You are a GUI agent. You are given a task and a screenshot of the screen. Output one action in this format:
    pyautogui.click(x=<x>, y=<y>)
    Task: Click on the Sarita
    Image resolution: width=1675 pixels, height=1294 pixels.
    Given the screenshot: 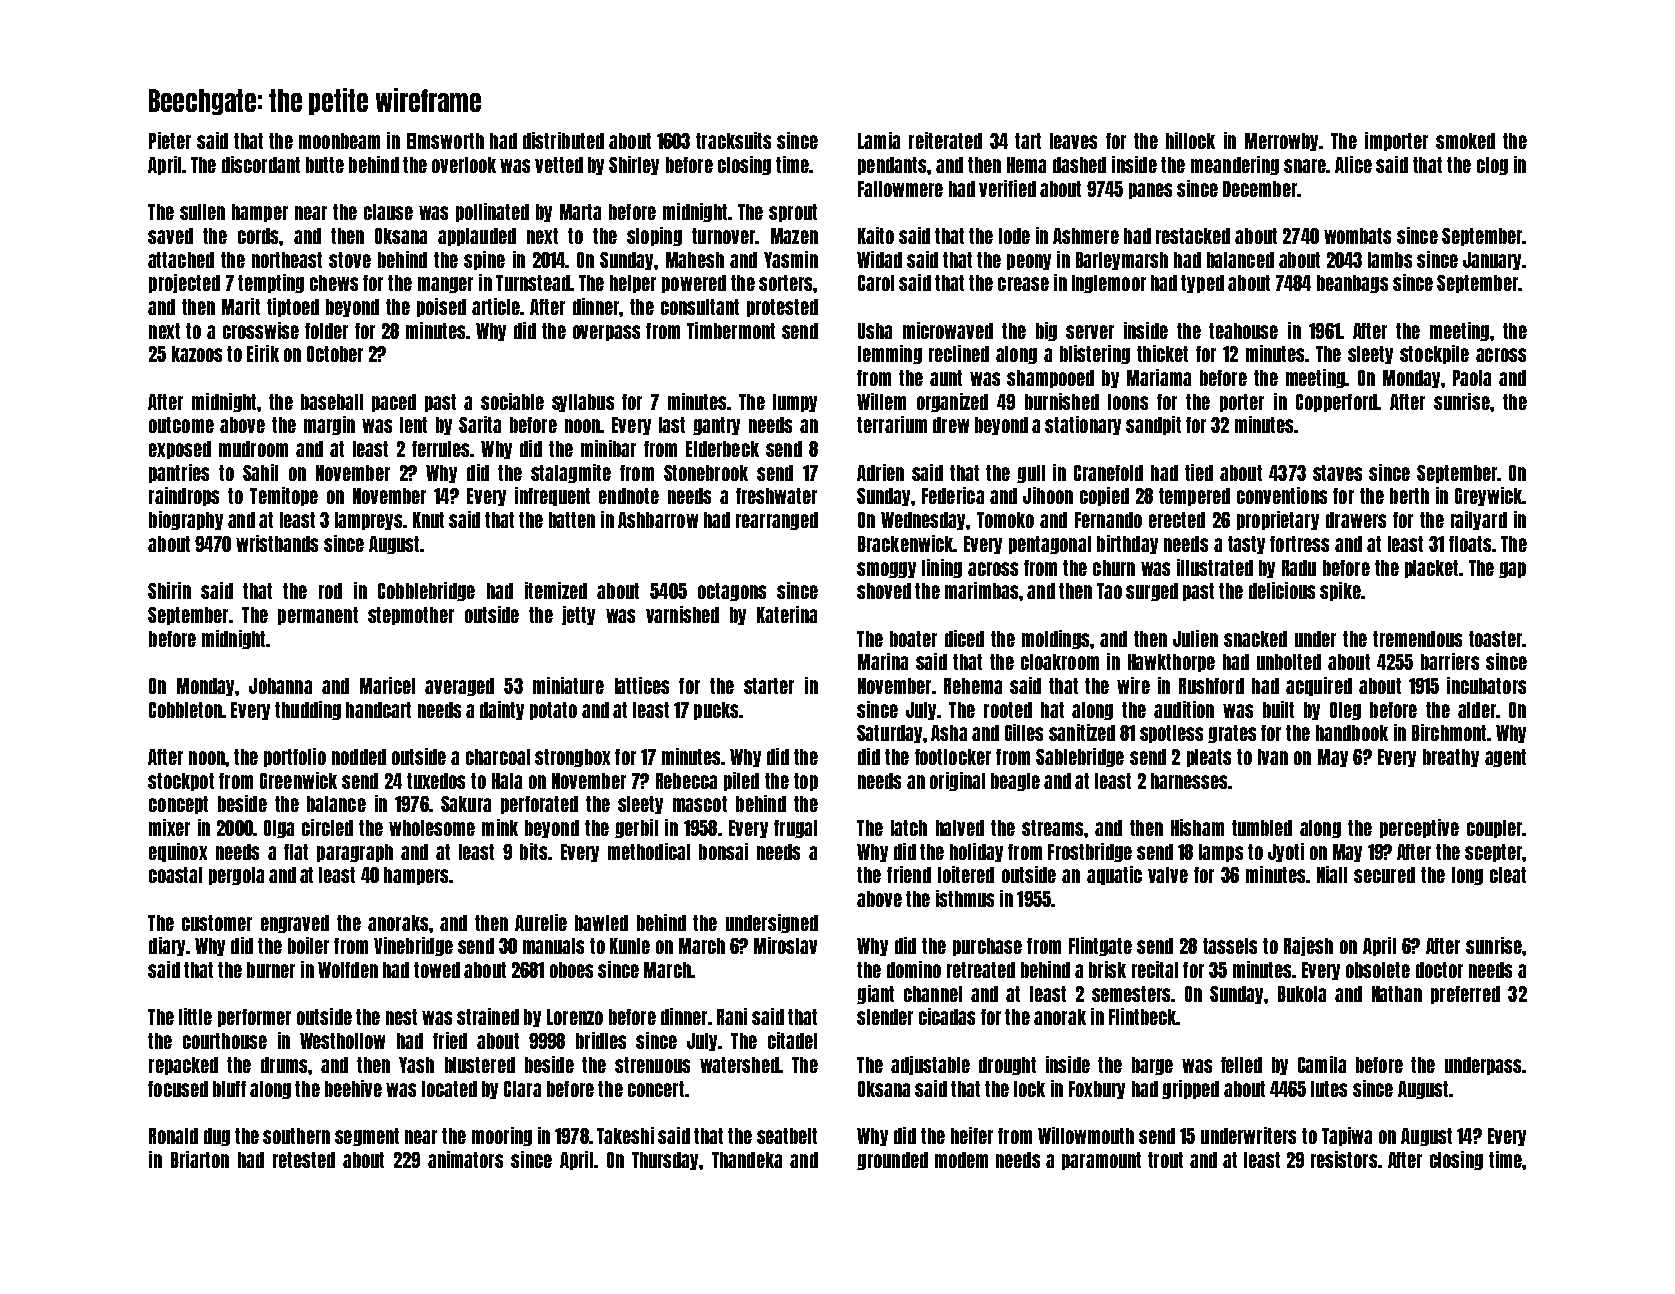 What is the action you would take?
    pyautogui.click(x=480, y=424)
